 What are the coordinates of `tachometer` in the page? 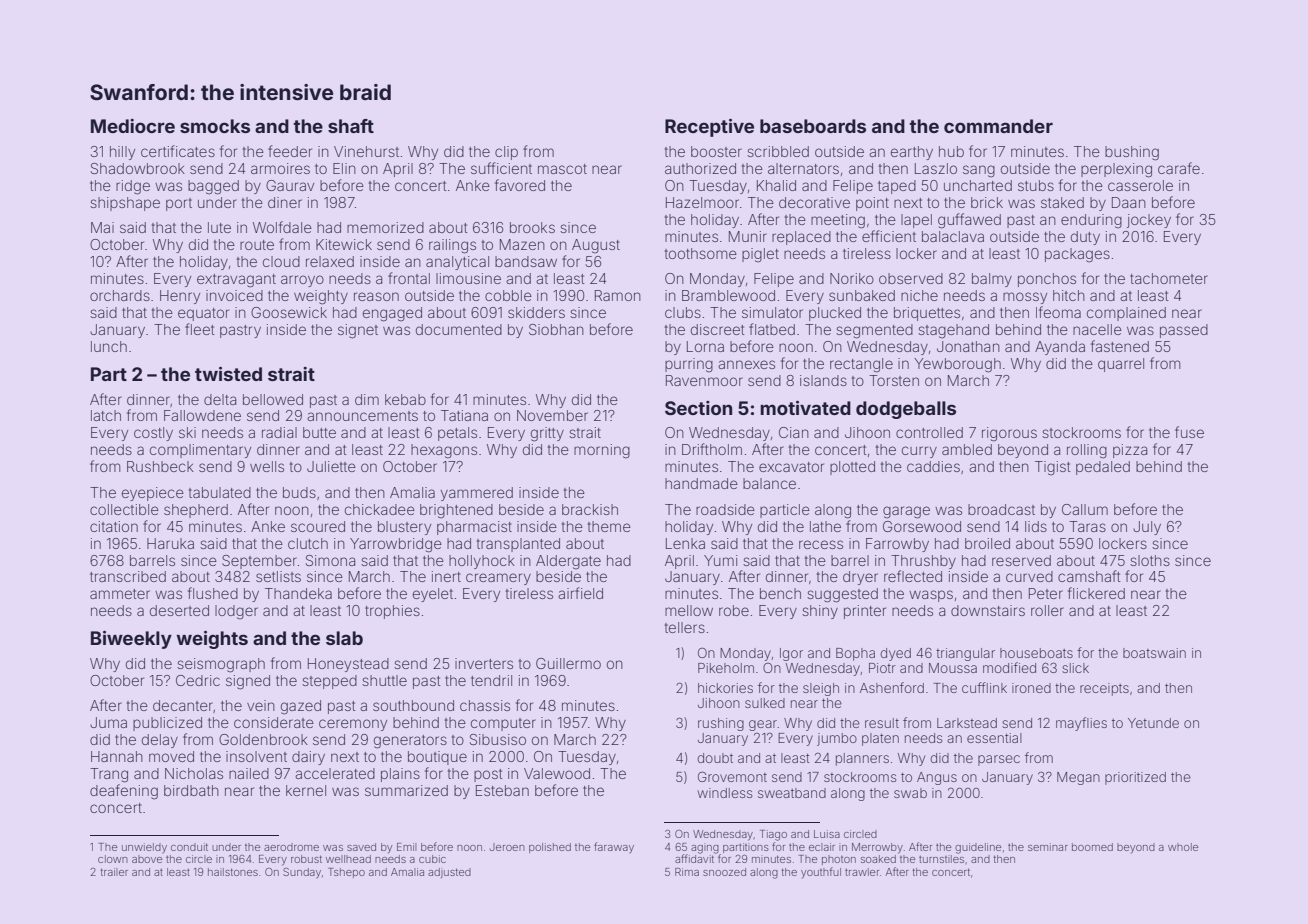 It's located at (1169, 278).
